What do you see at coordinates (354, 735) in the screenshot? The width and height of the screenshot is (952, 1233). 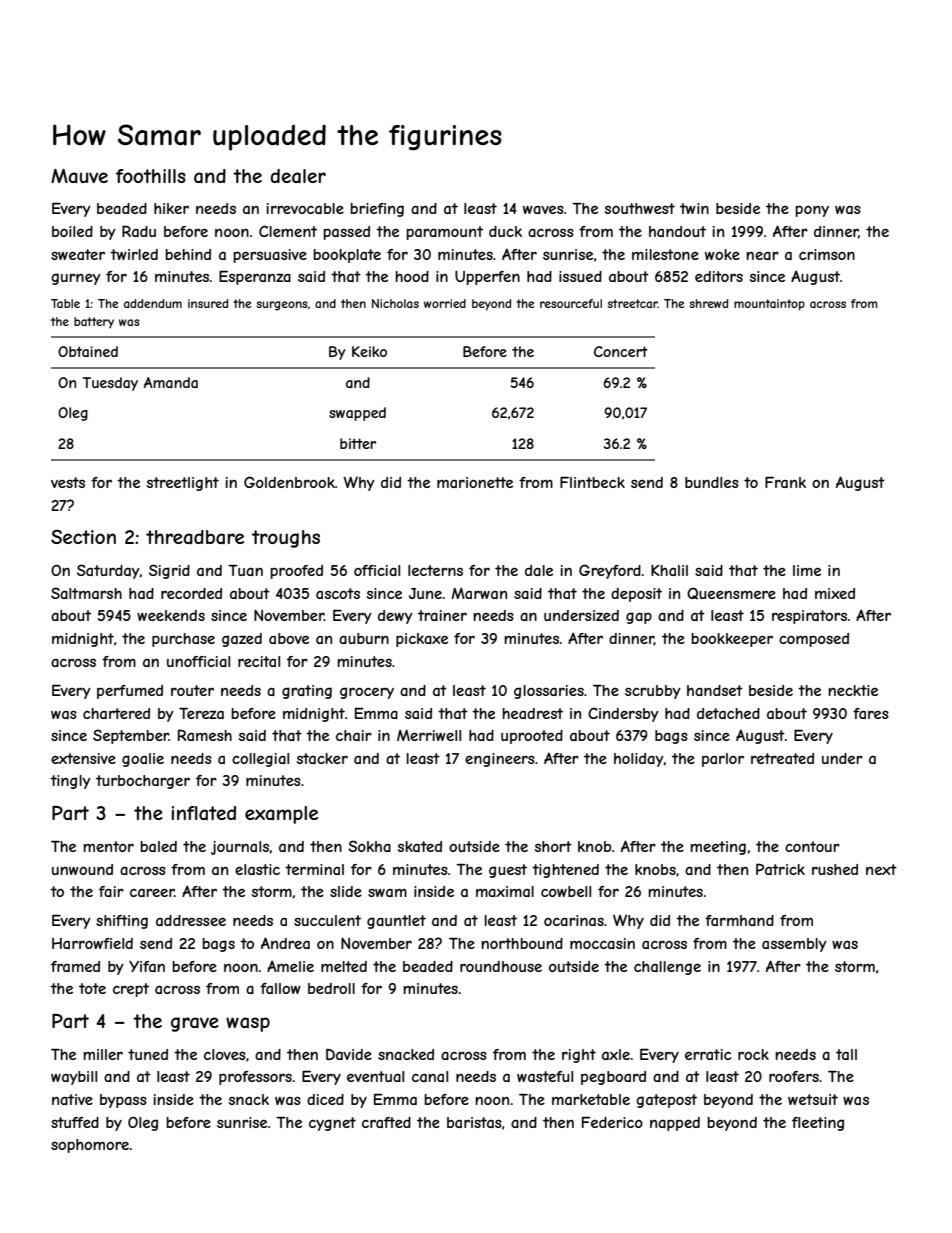 I see `chair` at bounding box center [354, 735].
